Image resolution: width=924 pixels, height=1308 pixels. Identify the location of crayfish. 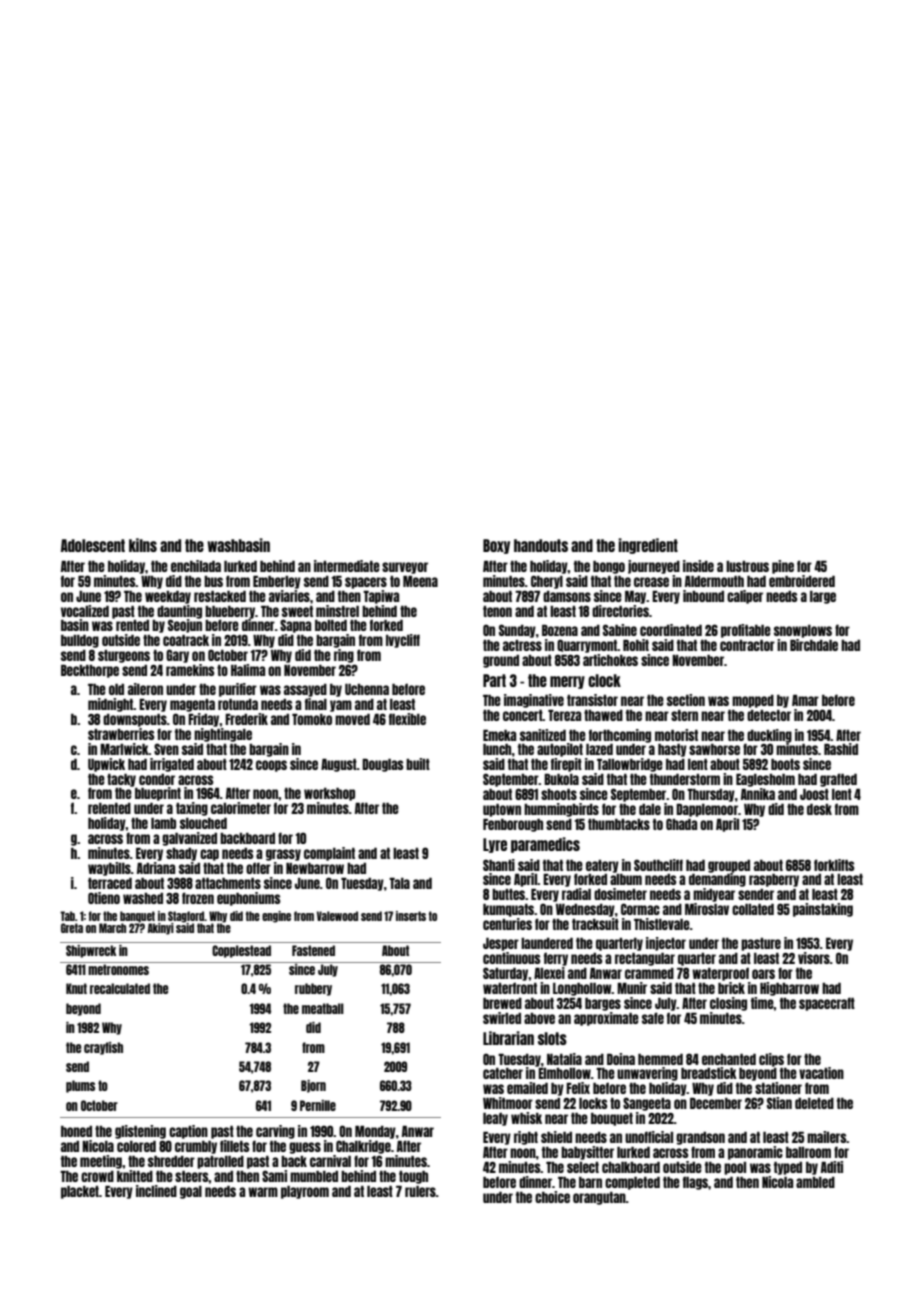
(103, 1048).
